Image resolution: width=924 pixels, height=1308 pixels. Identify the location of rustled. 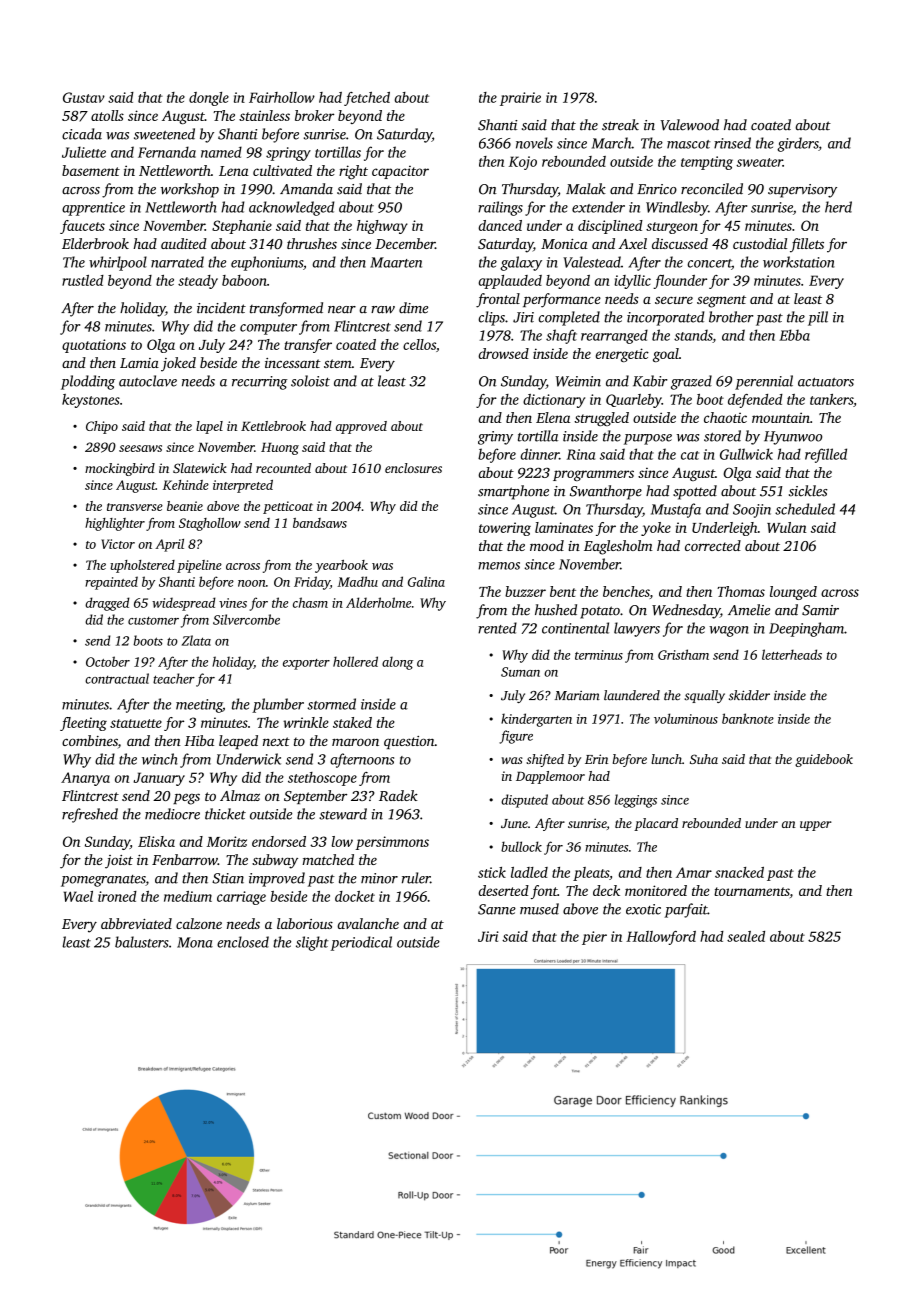
(83, 280).
